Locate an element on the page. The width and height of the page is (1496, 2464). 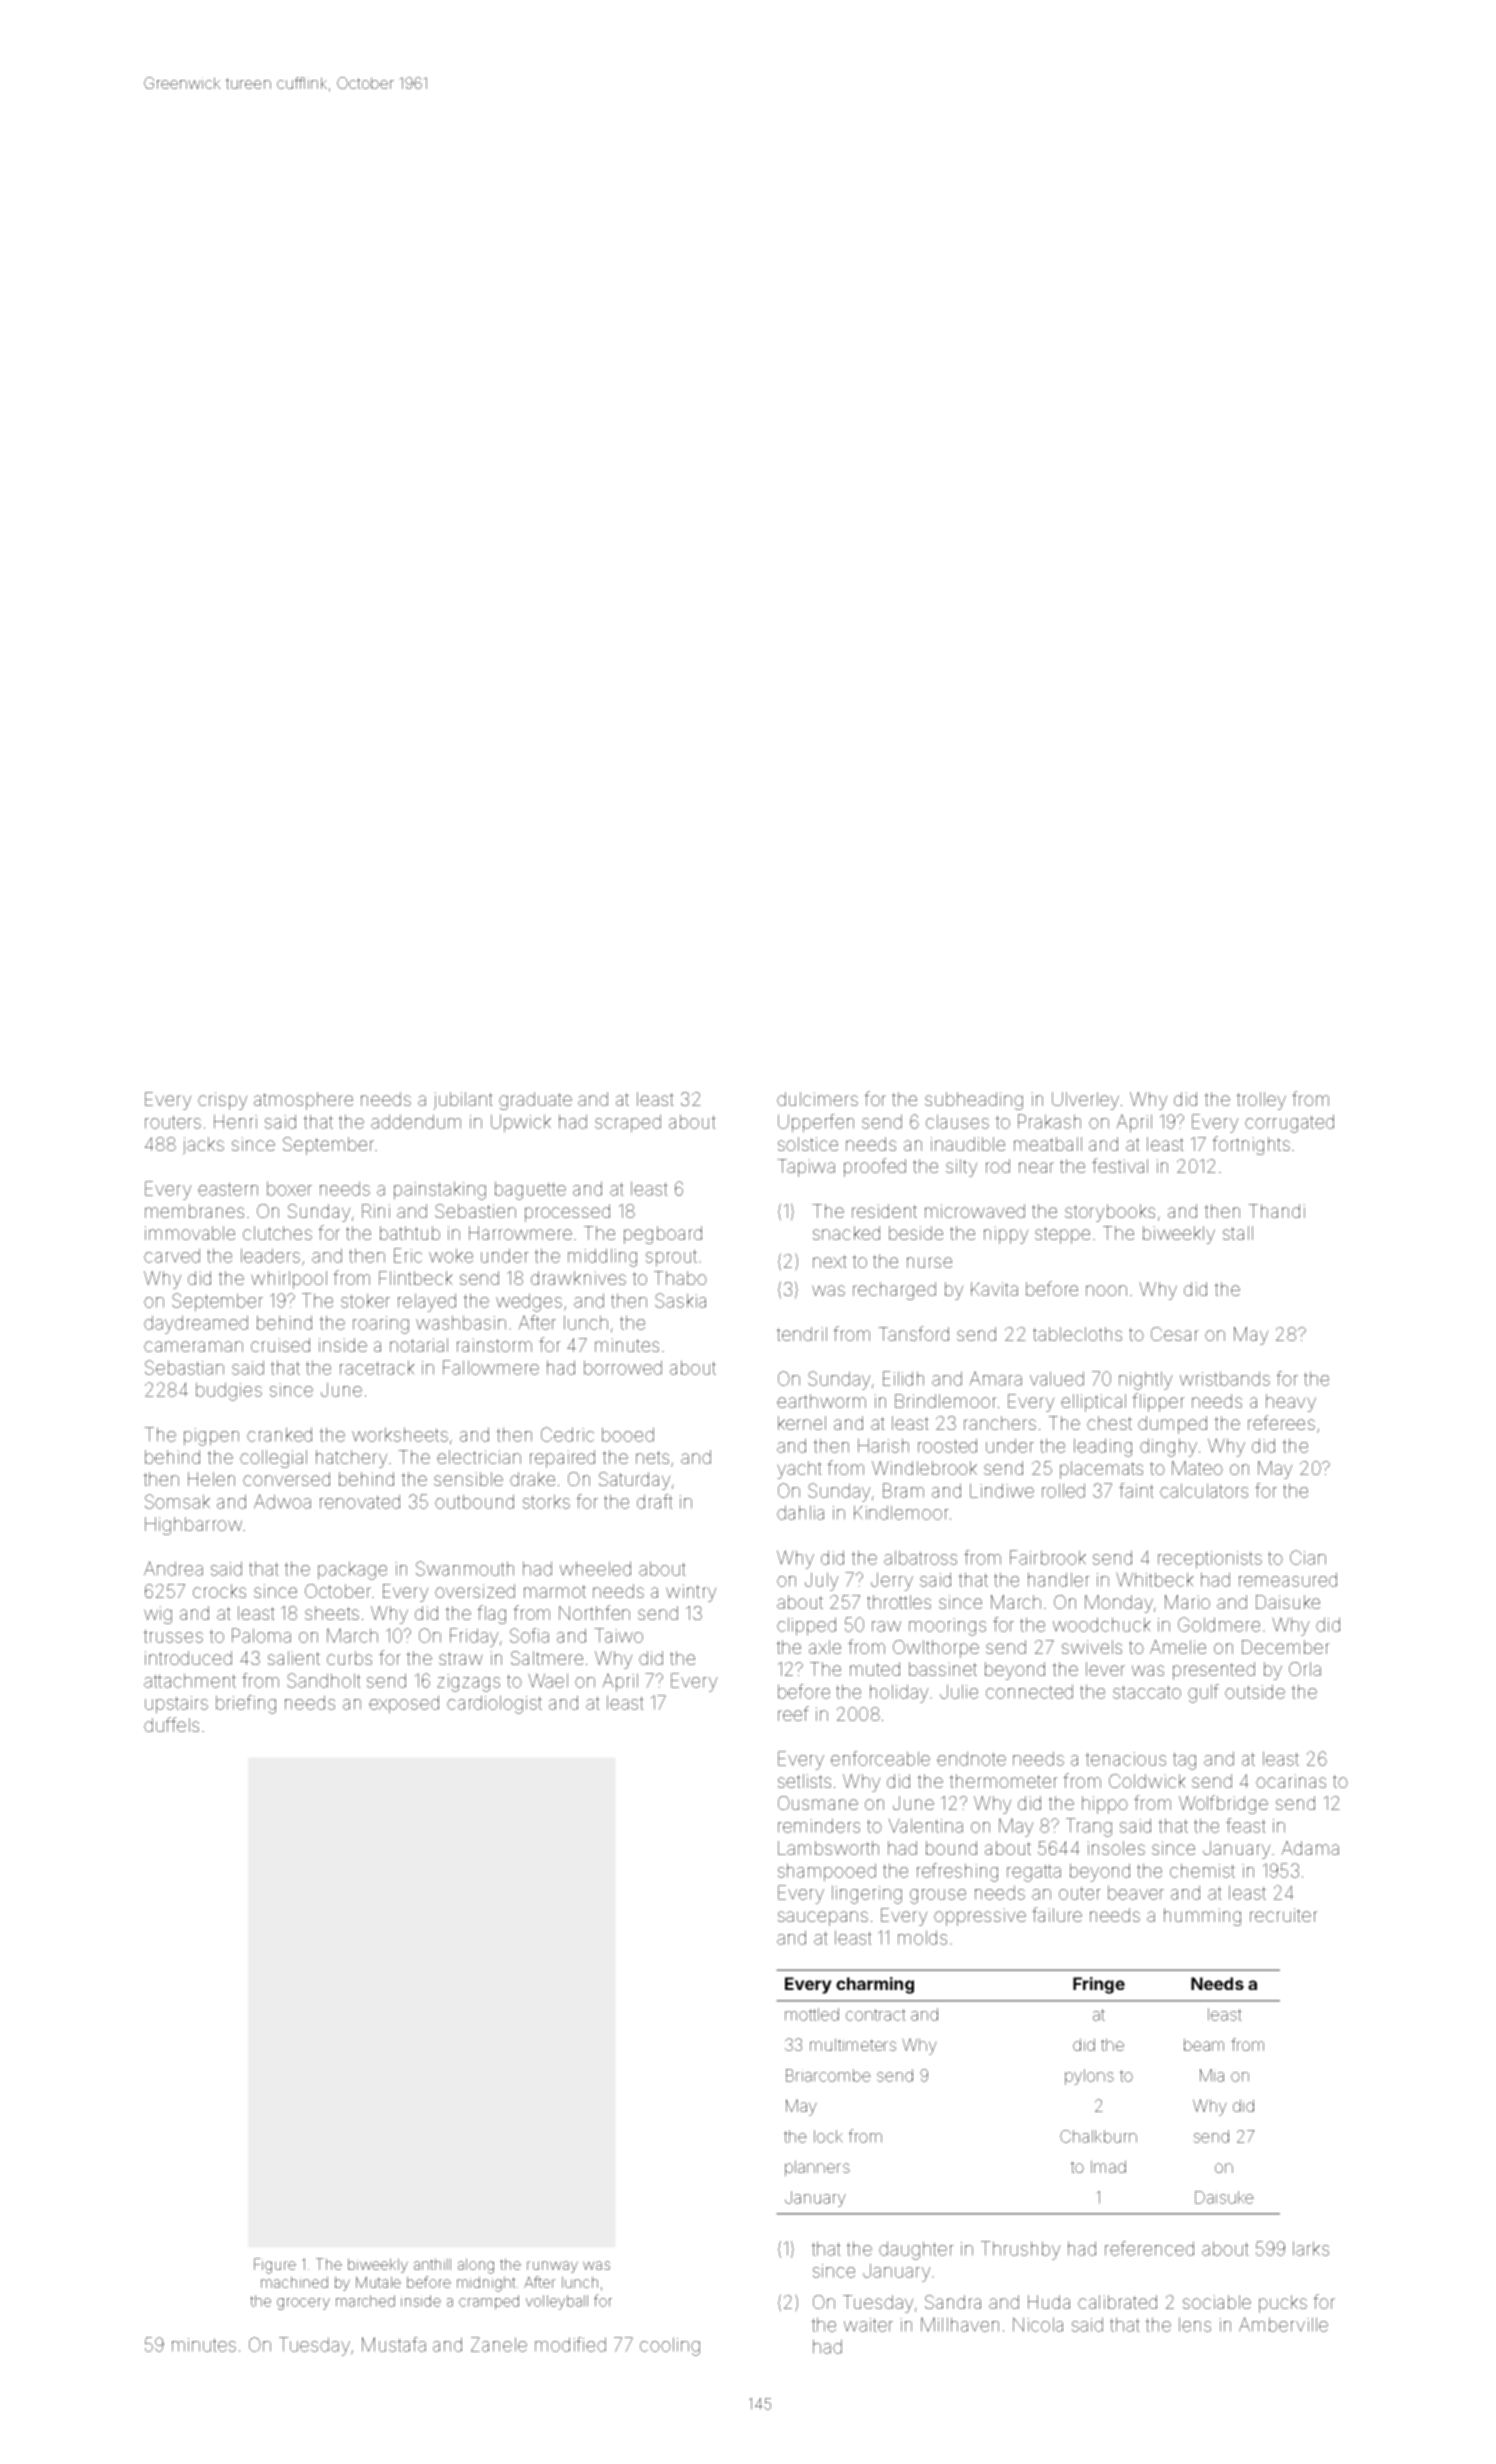
Figure is located at coordinates (275, 2266).
